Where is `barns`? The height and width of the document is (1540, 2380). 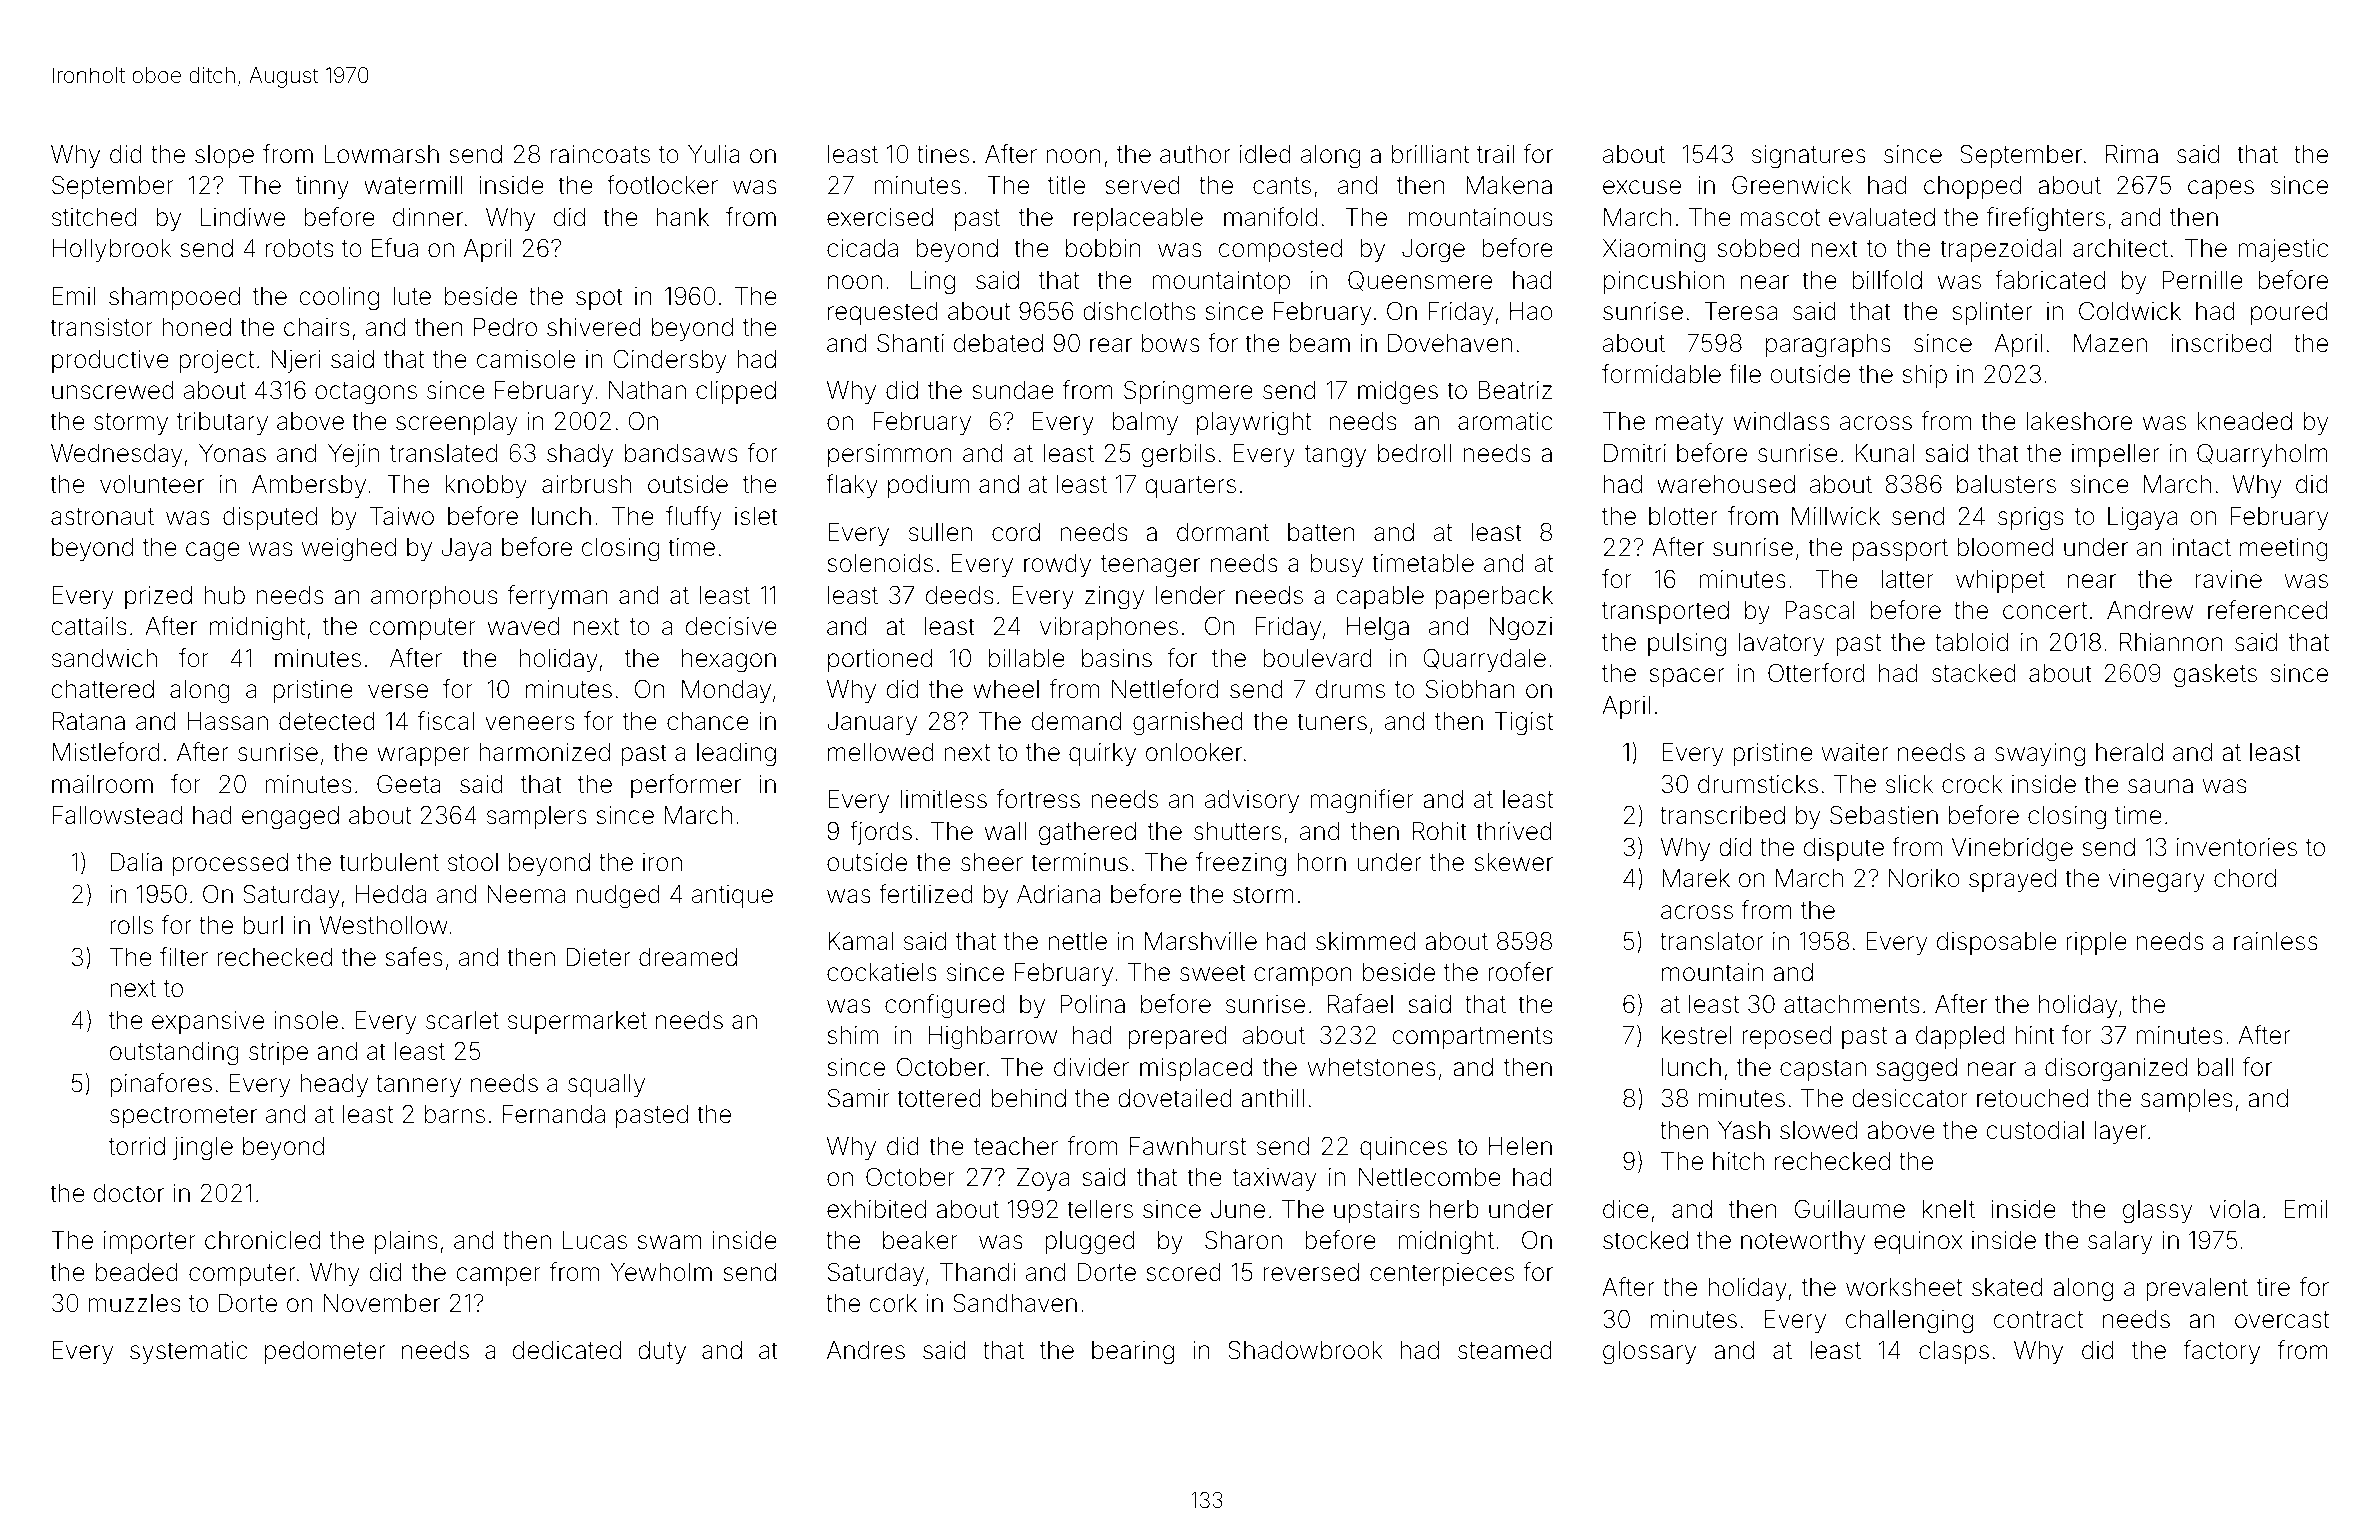
barns is located at coordinates (455, 1114).
